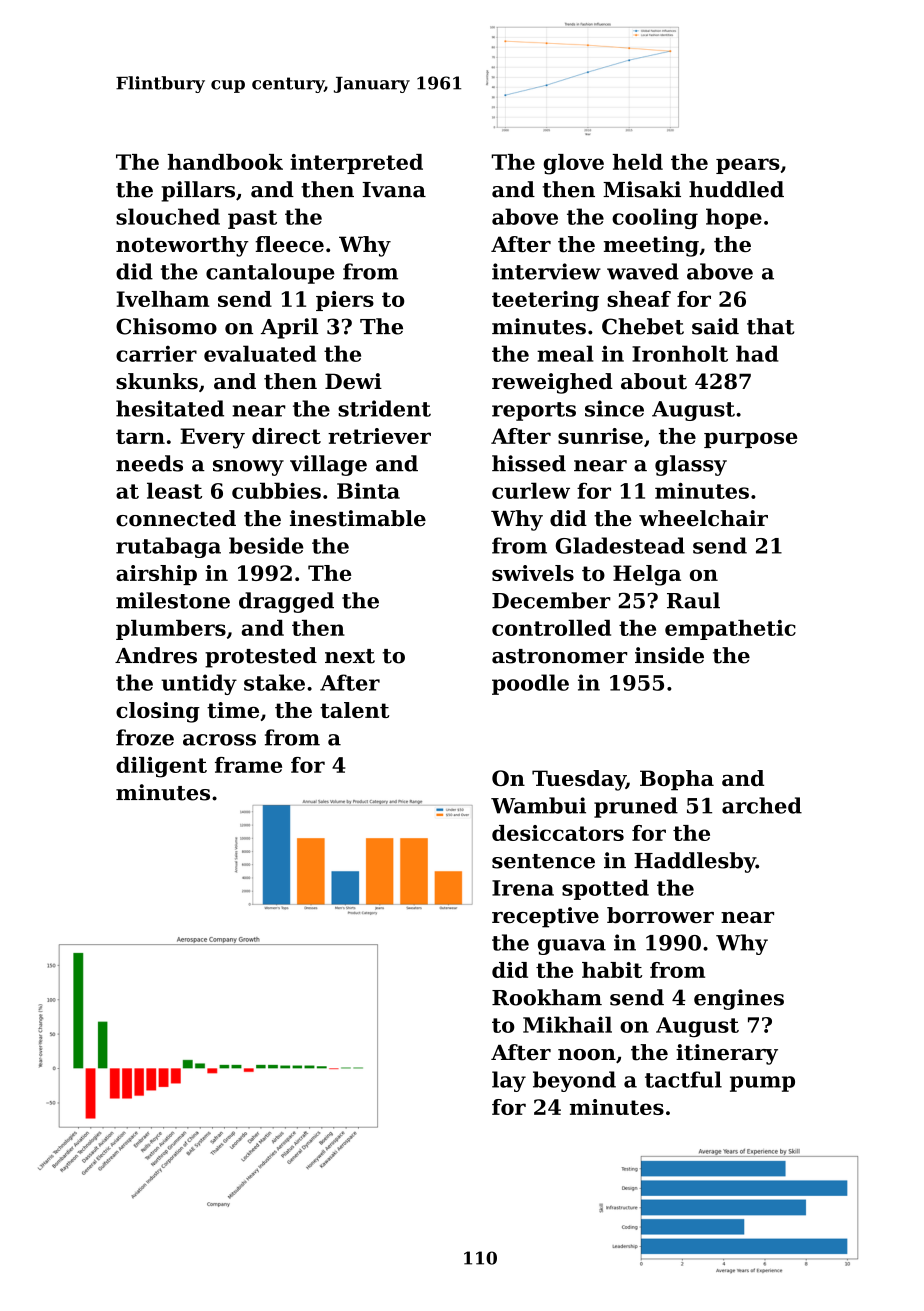  What do you see at coordinates (574, 1081) in the image?
I see `beyond` at bounding box center [574, 1081].
